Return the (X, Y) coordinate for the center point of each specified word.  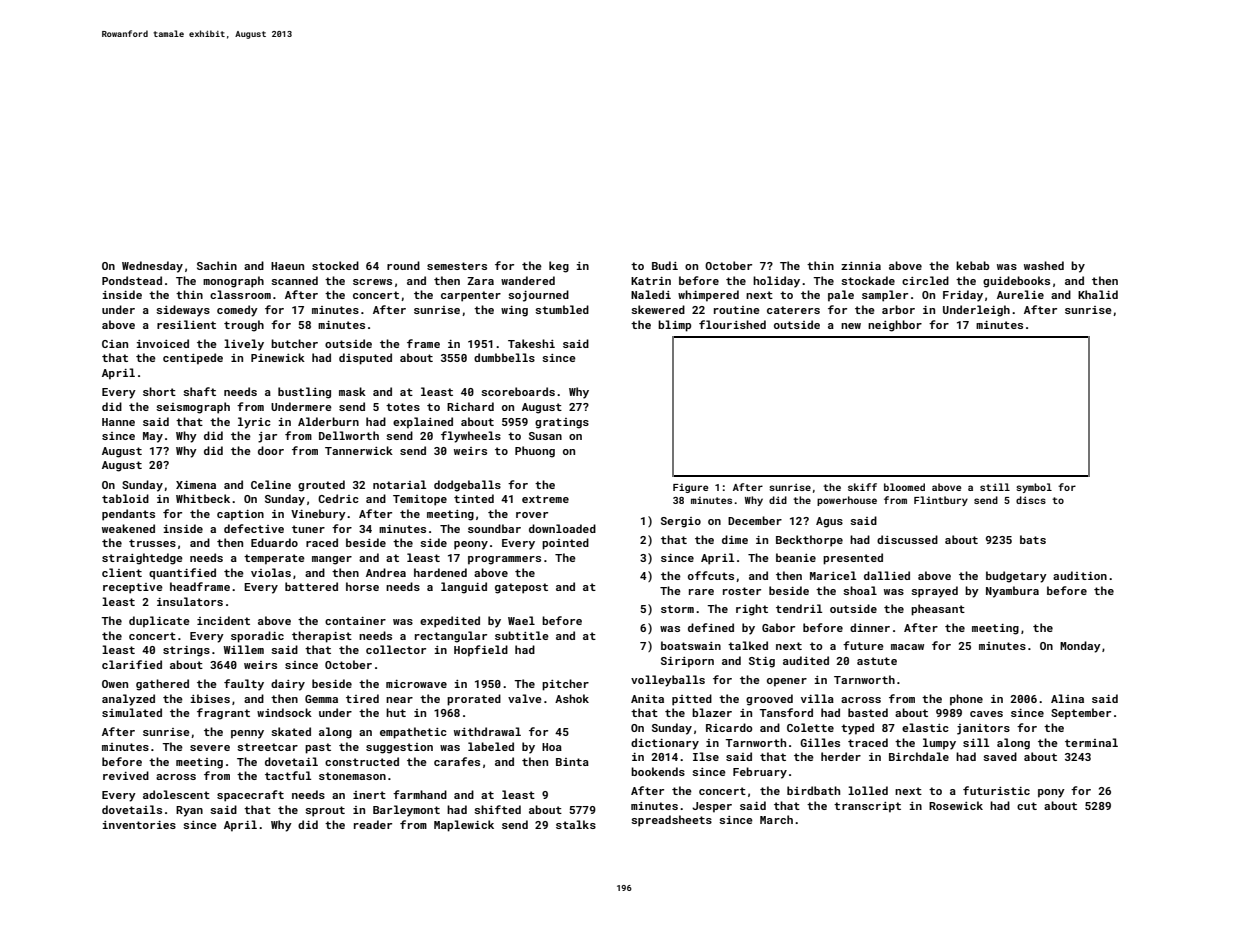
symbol (1034, 488)
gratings (562, 423)
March (776, 819)
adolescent (176, 794)
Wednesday (152, 267)
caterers (793, 310)
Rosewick (956, 805)
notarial (399, 484)
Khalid (1098, 294)
